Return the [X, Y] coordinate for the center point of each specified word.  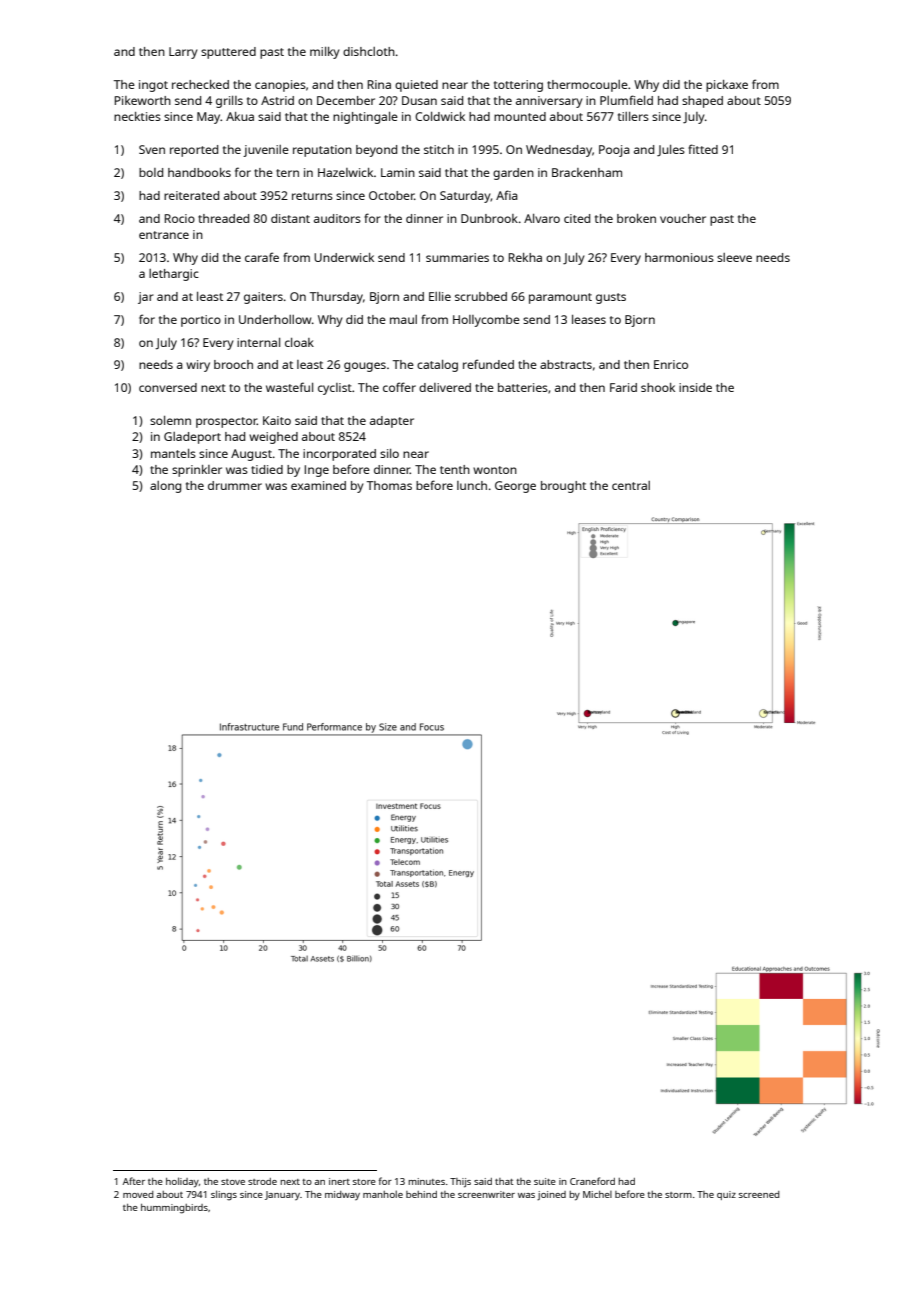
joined [551, 1195]
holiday [182, 1182]
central [631, 485]
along [165, 487]
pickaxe [727, 86]
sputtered [228, 53]
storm [678, 1195]
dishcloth [369, 51]
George [515, 487]
